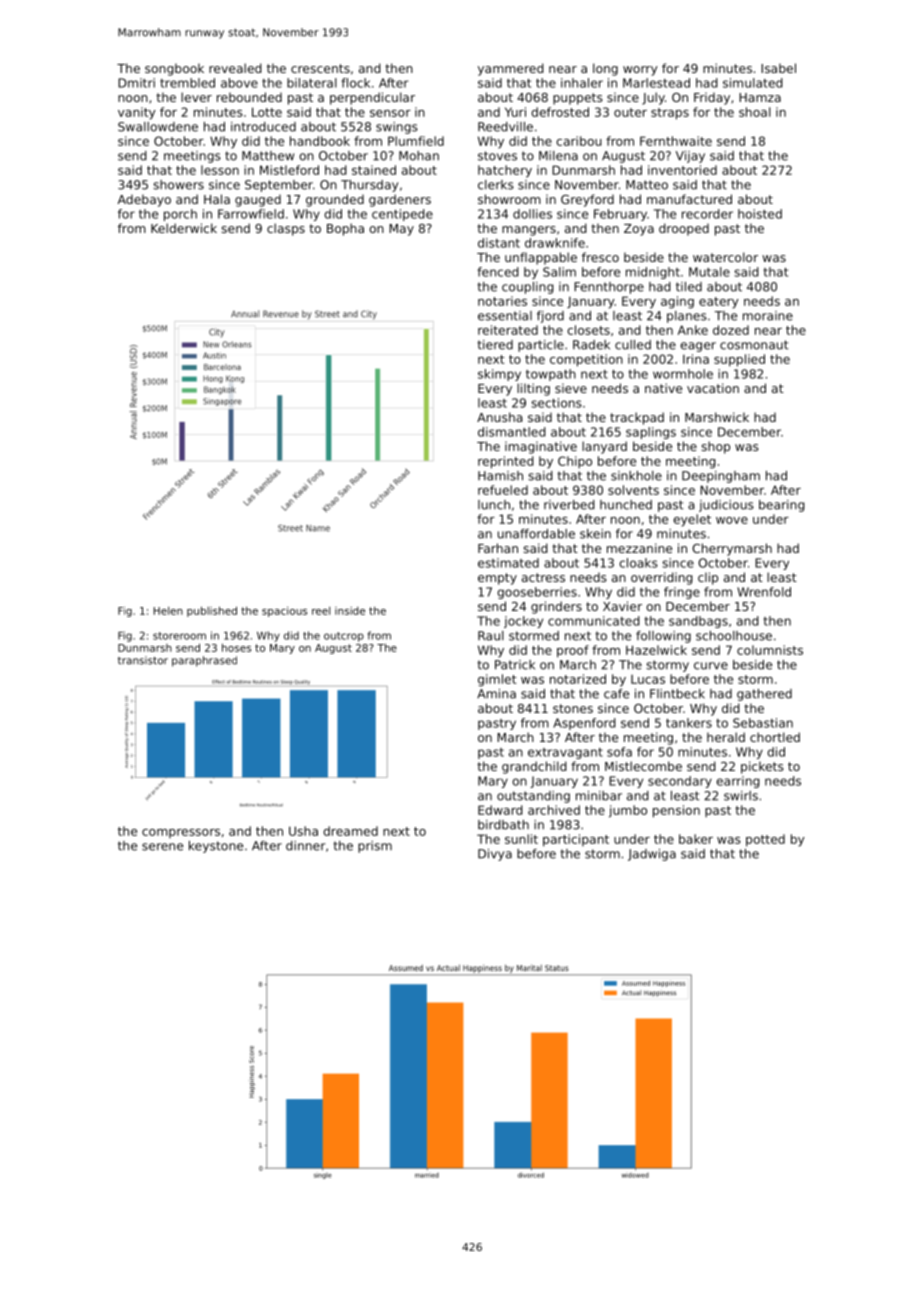 The width and height of the screenshot is (924, 1308). What do you see at coordinates (305, 846) in the screenshot?
I see `dinner` at bounding box center [305, 846].
